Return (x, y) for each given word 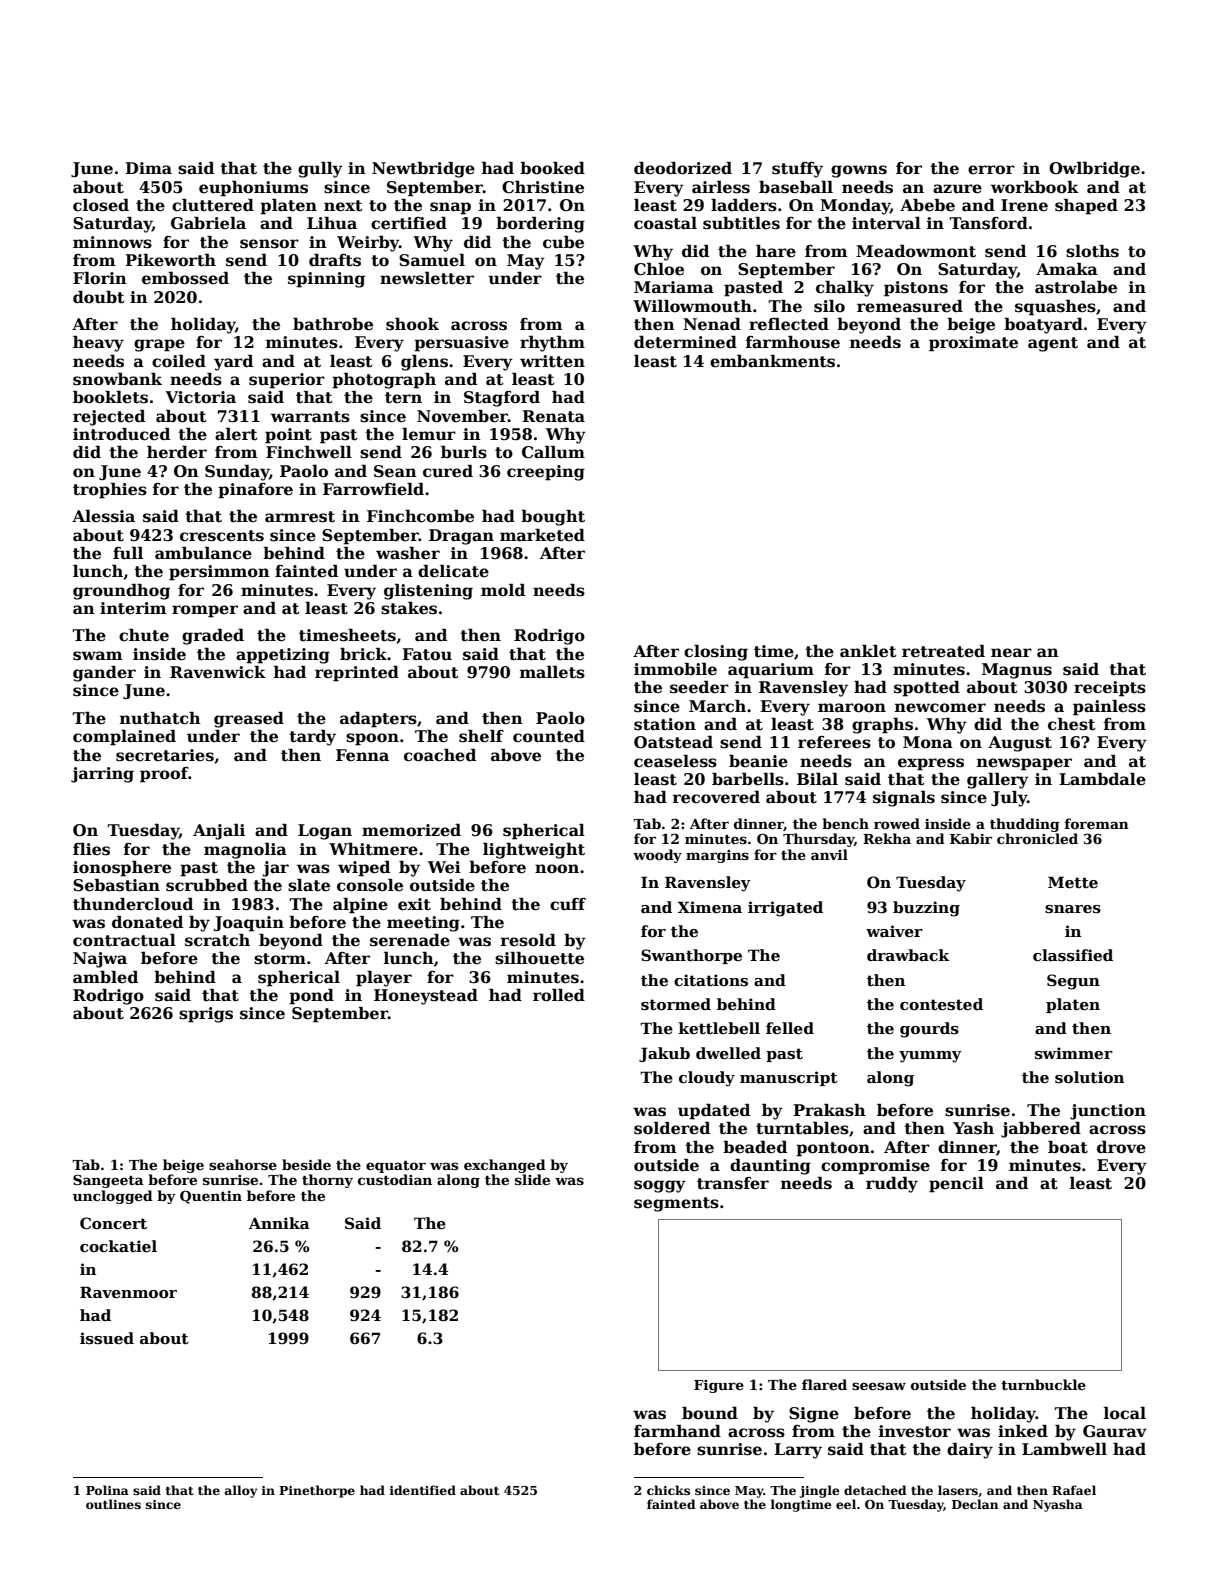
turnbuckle (1043, 1384)
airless (721, 187)
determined (685, 342)
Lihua (332, 223)
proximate (973, 344)
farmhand (677, 1431)
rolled (559, 995)
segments (676, 1204)
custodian (395, 1179)
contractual (124, 940)
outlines (113, 1504)
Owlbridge (1094, 170)
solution (1089, 1077)
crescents (222, 536)
